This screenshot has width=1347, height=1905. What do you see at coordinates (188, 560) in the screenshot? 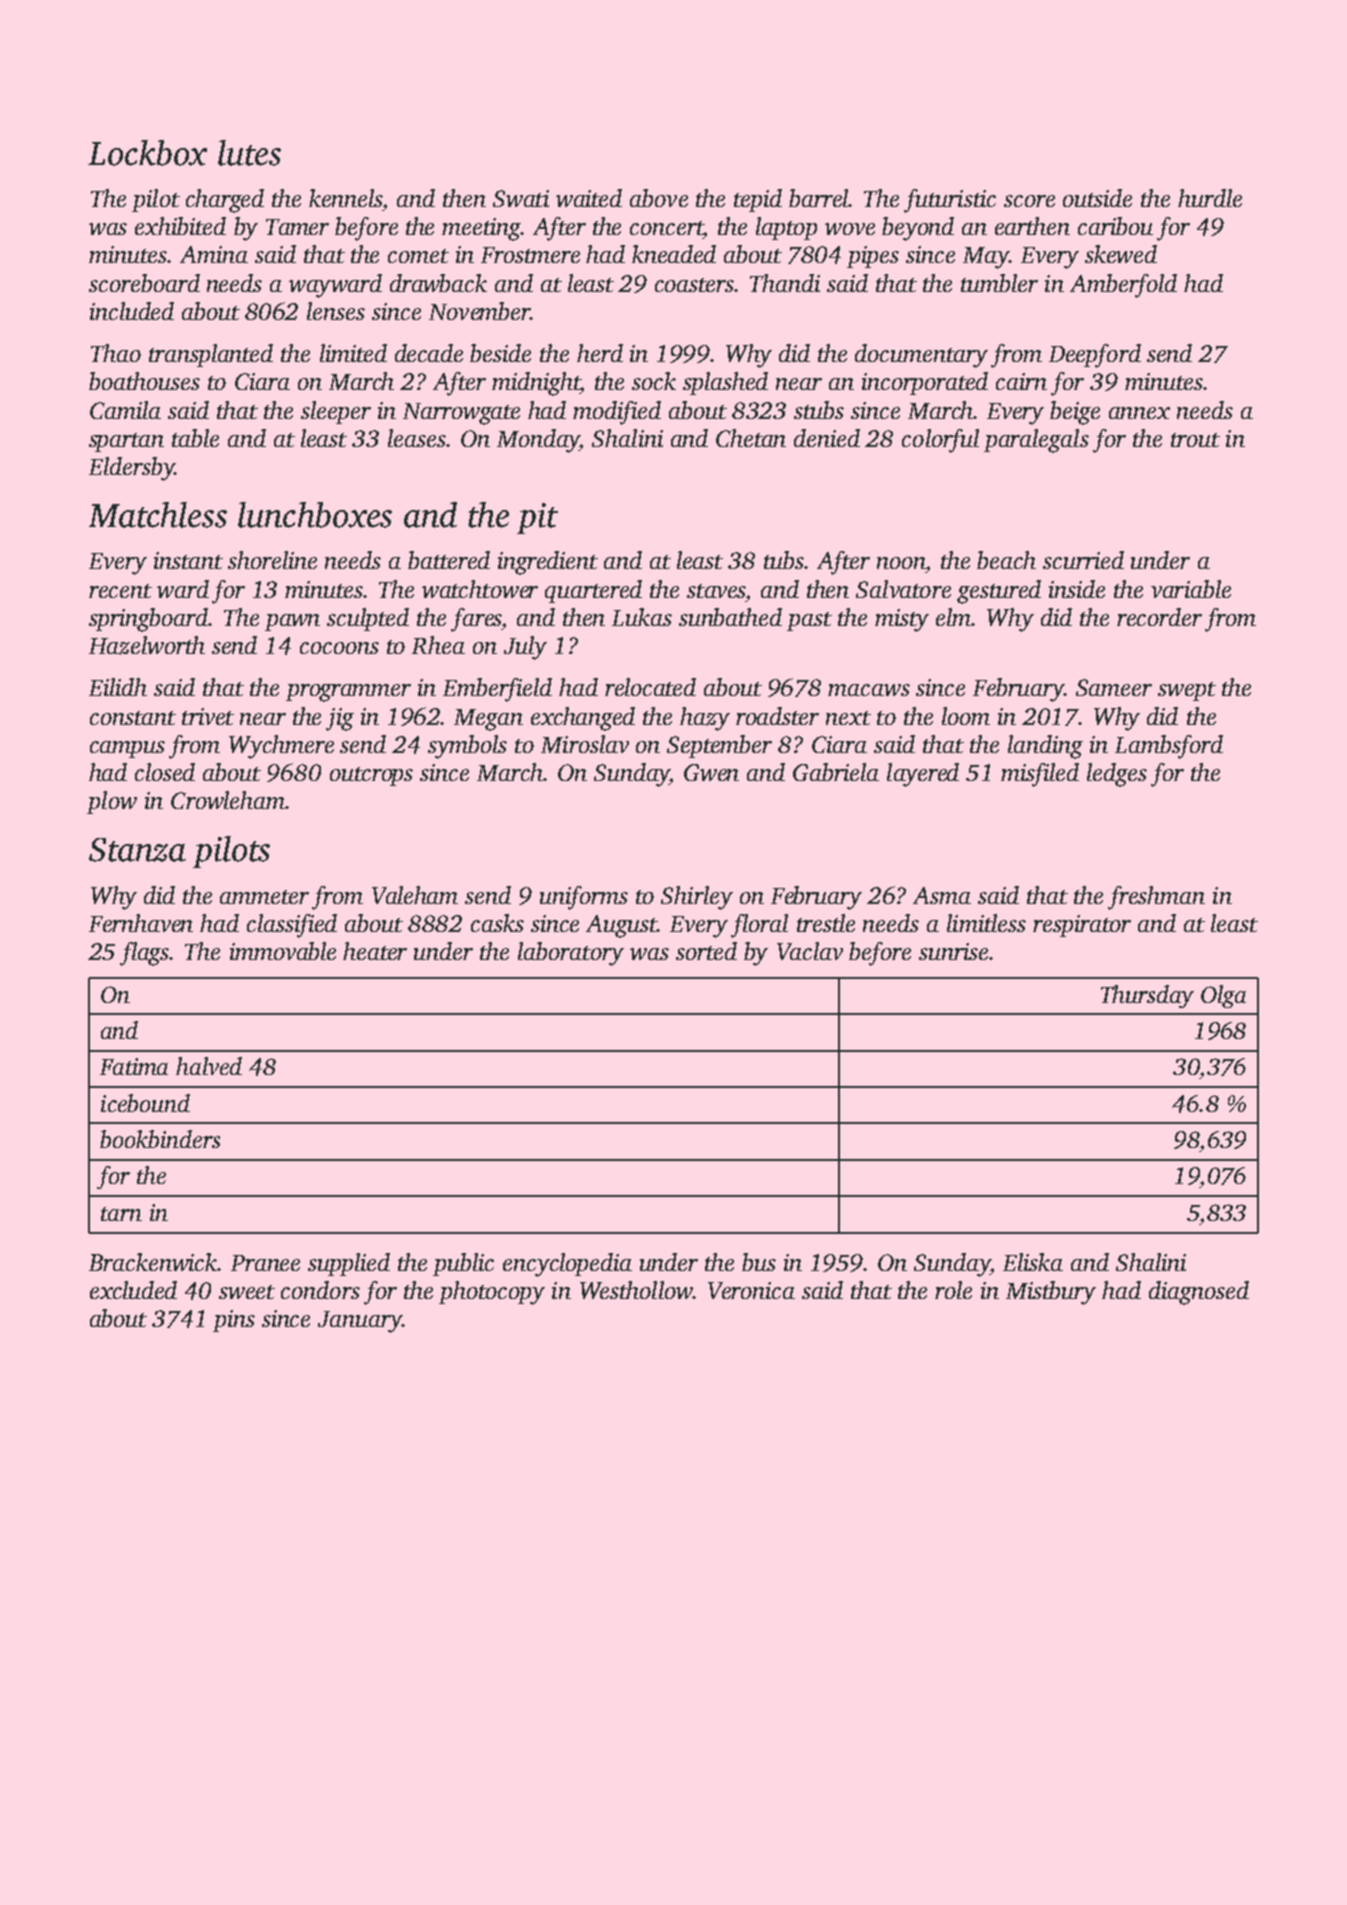
I see `instant` at bounding box center [188, 560].
